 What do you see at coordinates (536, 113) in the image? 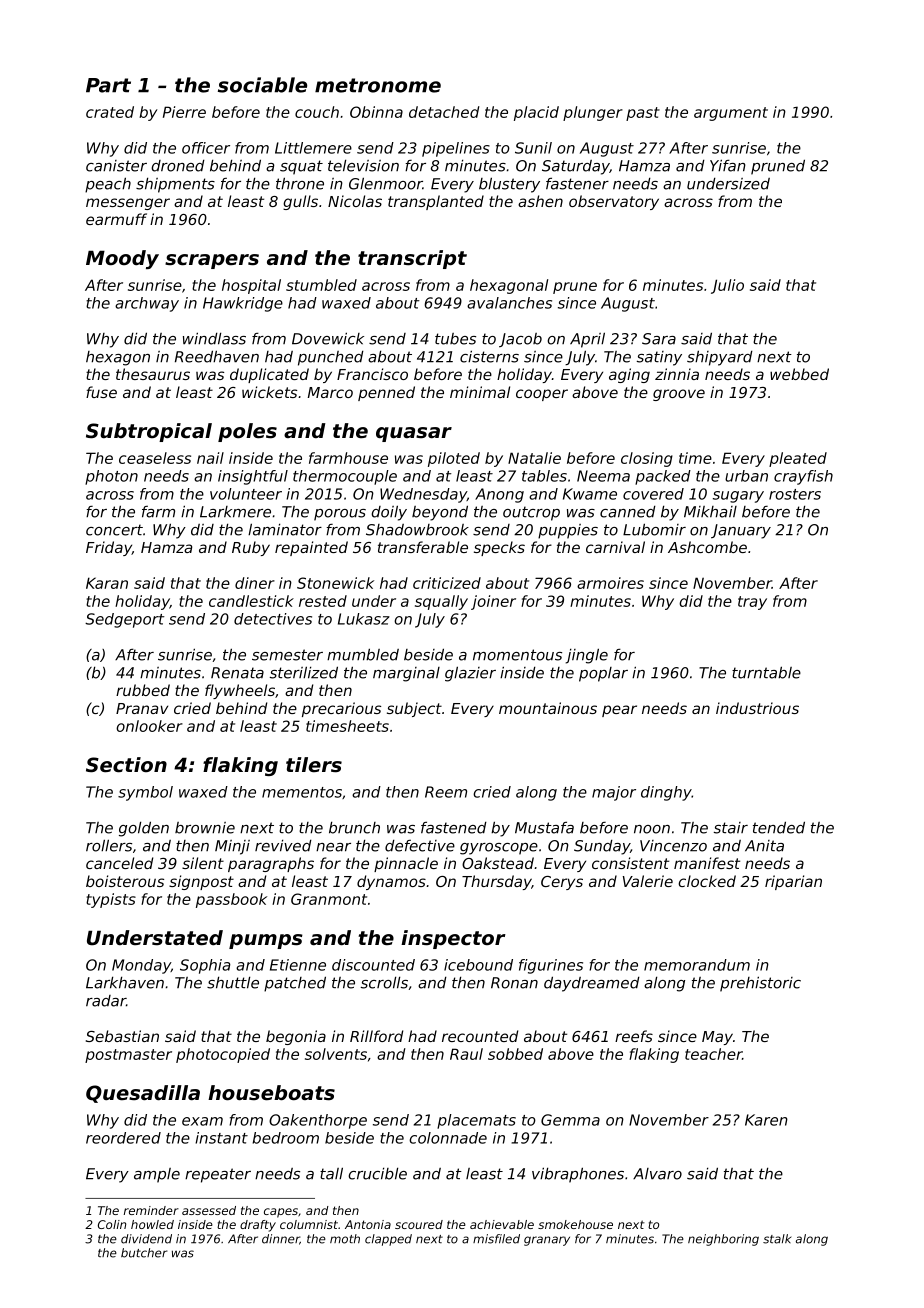
I see `placid` at bounding box center [536, 113].
